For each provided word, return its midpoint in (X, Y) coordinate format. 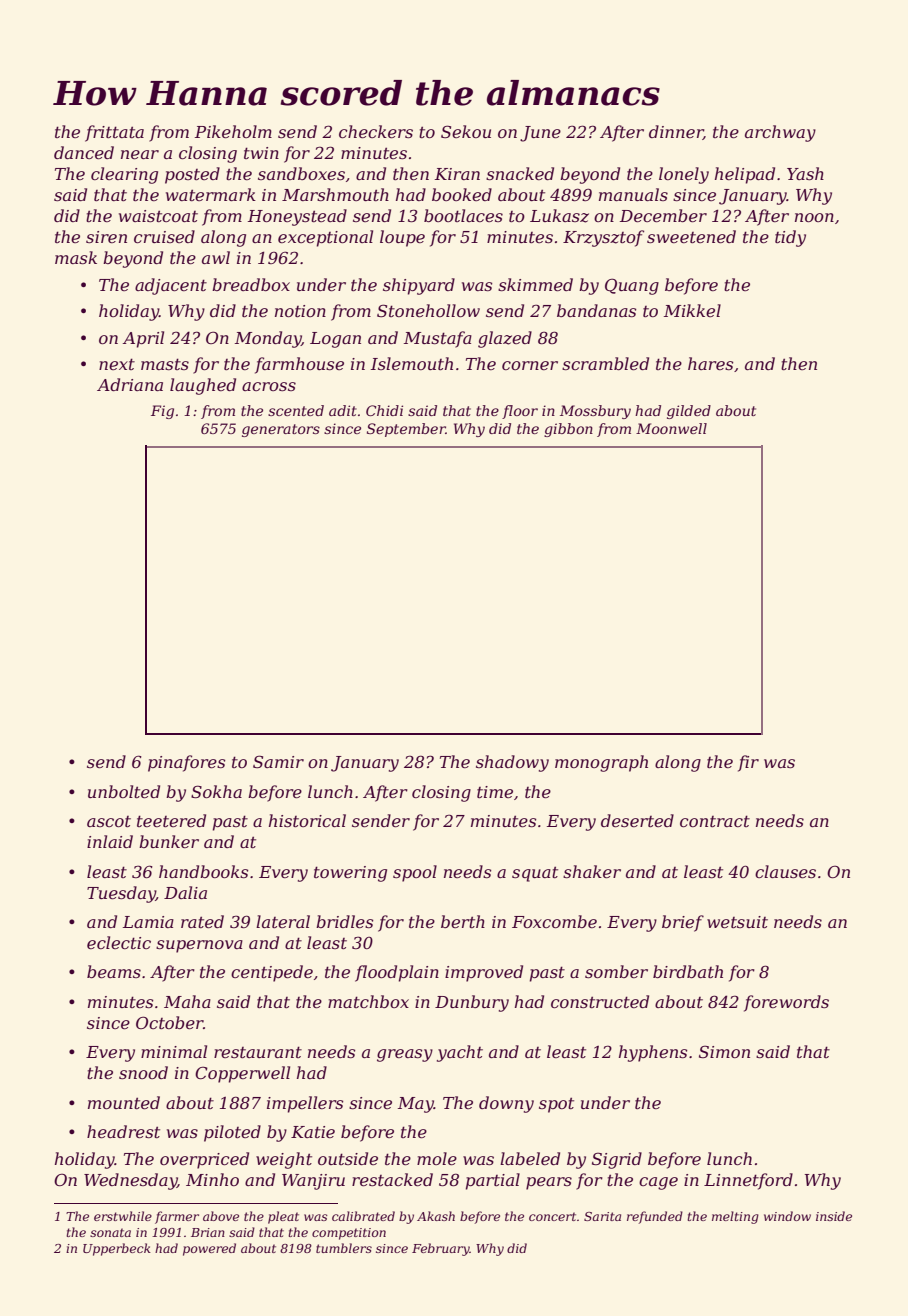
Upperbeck (117, 1249)
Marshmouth (335, 194)
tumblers (344, 1248)
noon (814, 217)
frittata (114, 133)
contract (715, 821)
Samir (278, 761)
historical (307, 820)
